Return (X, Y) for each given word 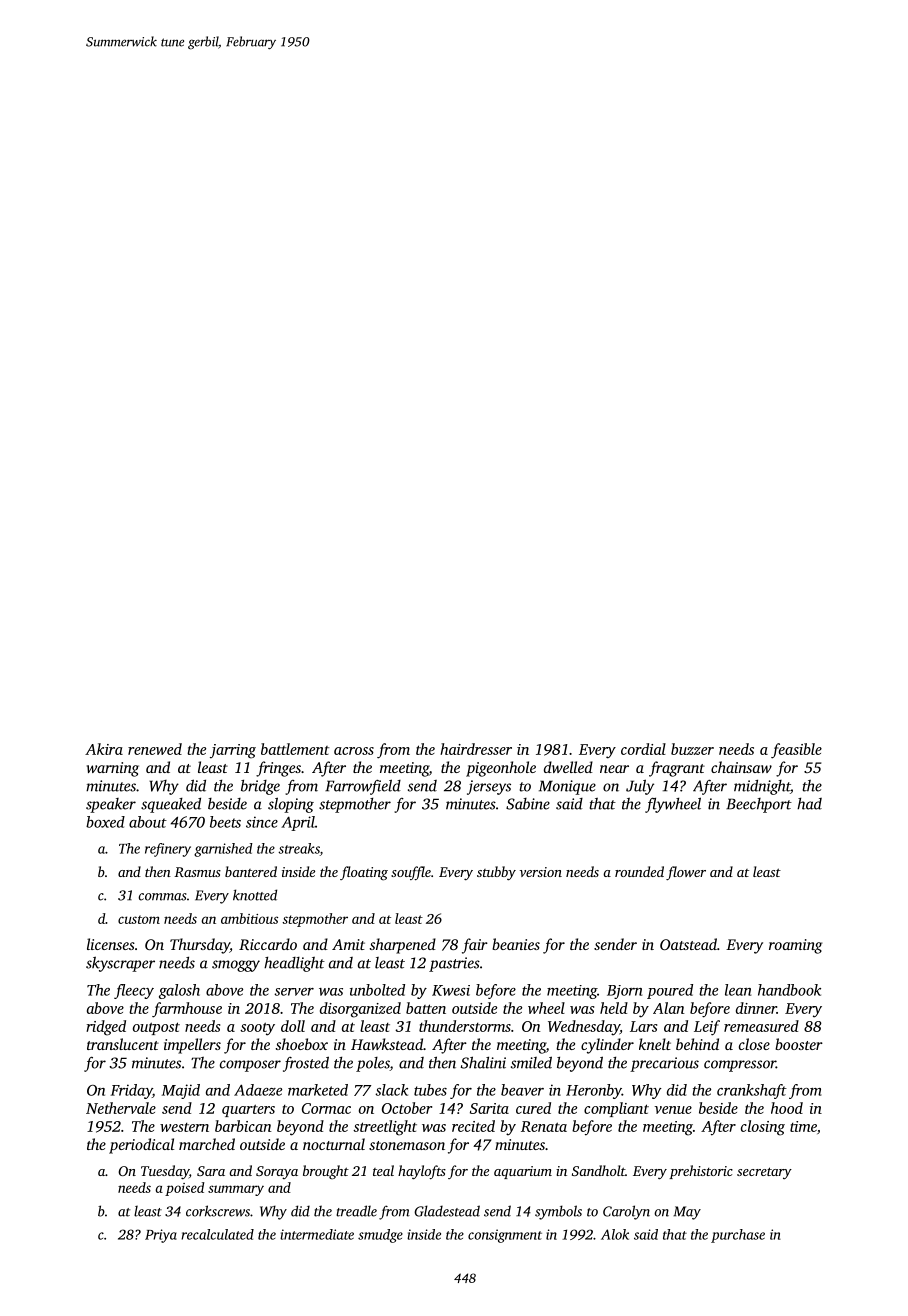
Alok (615, 1234)
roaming (795, 946)
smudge (380, 1236)
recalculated (217, 1234)
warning (113, 769)
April (298, 823)
